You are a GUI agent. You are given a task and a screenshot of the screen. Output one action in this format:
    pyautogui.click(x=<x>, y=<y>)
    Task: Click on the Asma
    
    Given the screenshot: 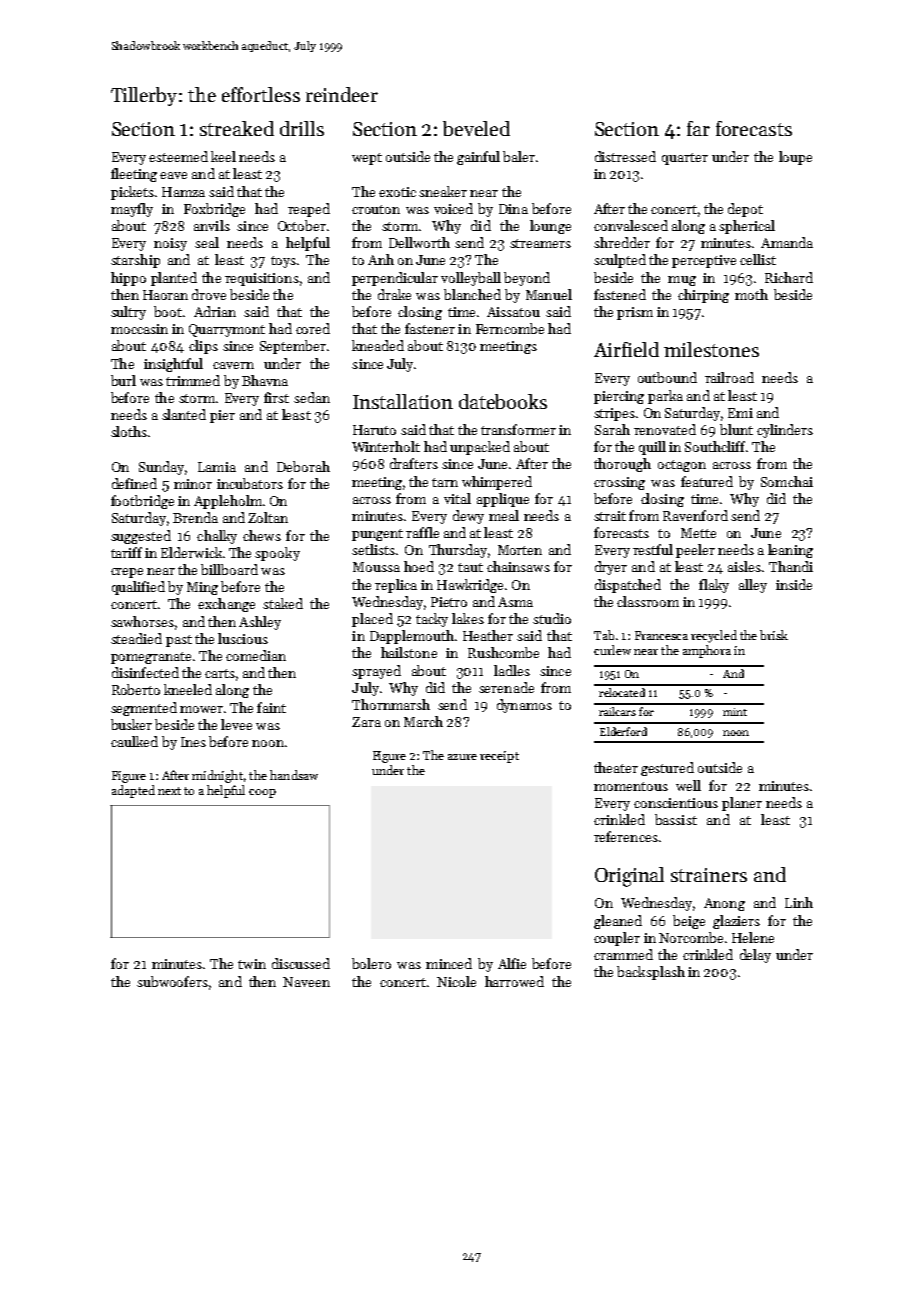 What is the action you would take?
    pyautogui.click(x=515, y=602)
